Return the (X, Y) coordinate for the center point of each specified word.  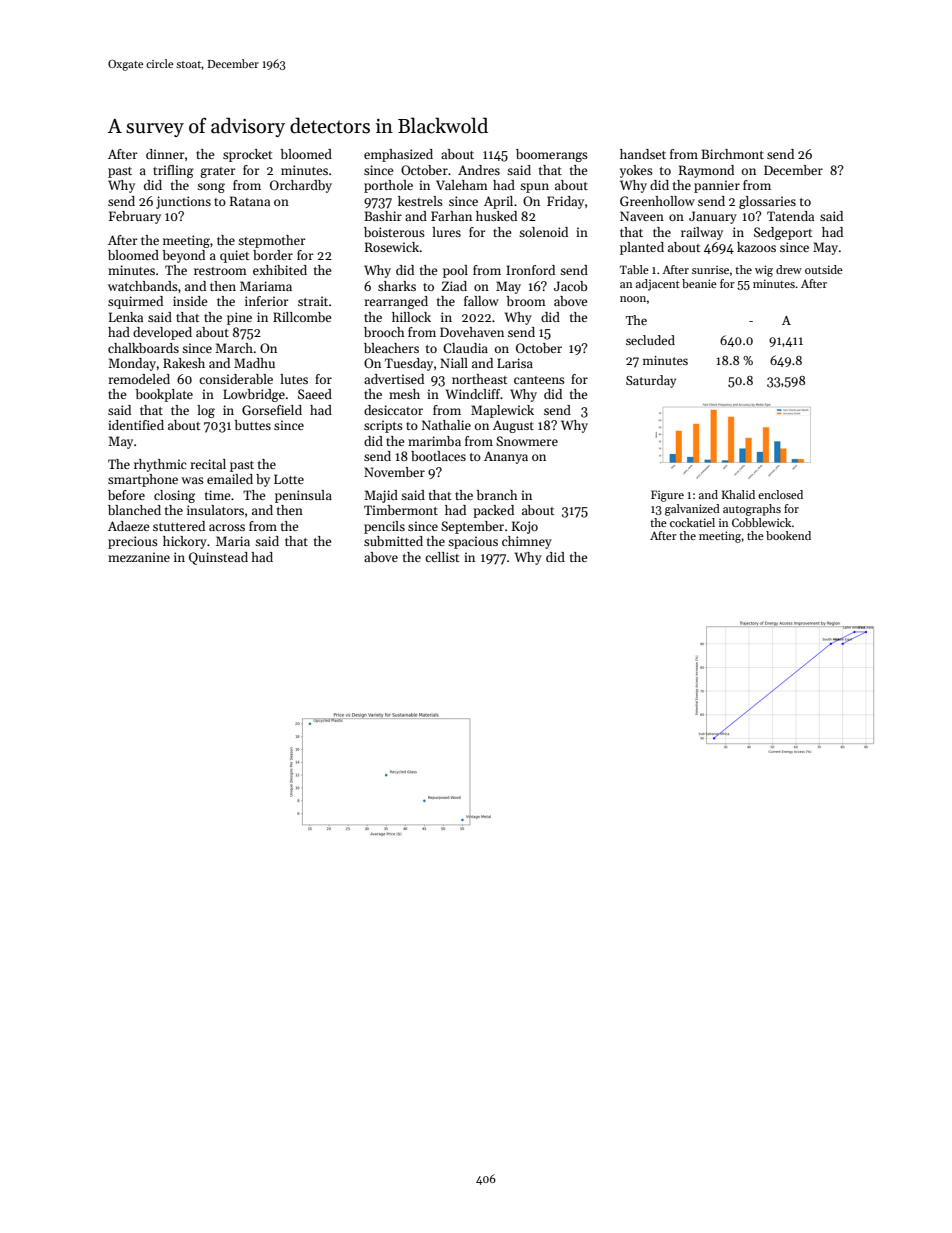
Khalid (738, 494)
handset (643, 154)
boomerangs (552, 155)
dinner (165, 154)
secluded (650, 340)
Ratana (250, 201)
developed (162, 333)
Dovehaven (472, 332)
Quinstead (218, 558)
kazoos (756, 247)
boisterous (394, 232)
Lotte (289, 479)
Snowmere (527, 441)
